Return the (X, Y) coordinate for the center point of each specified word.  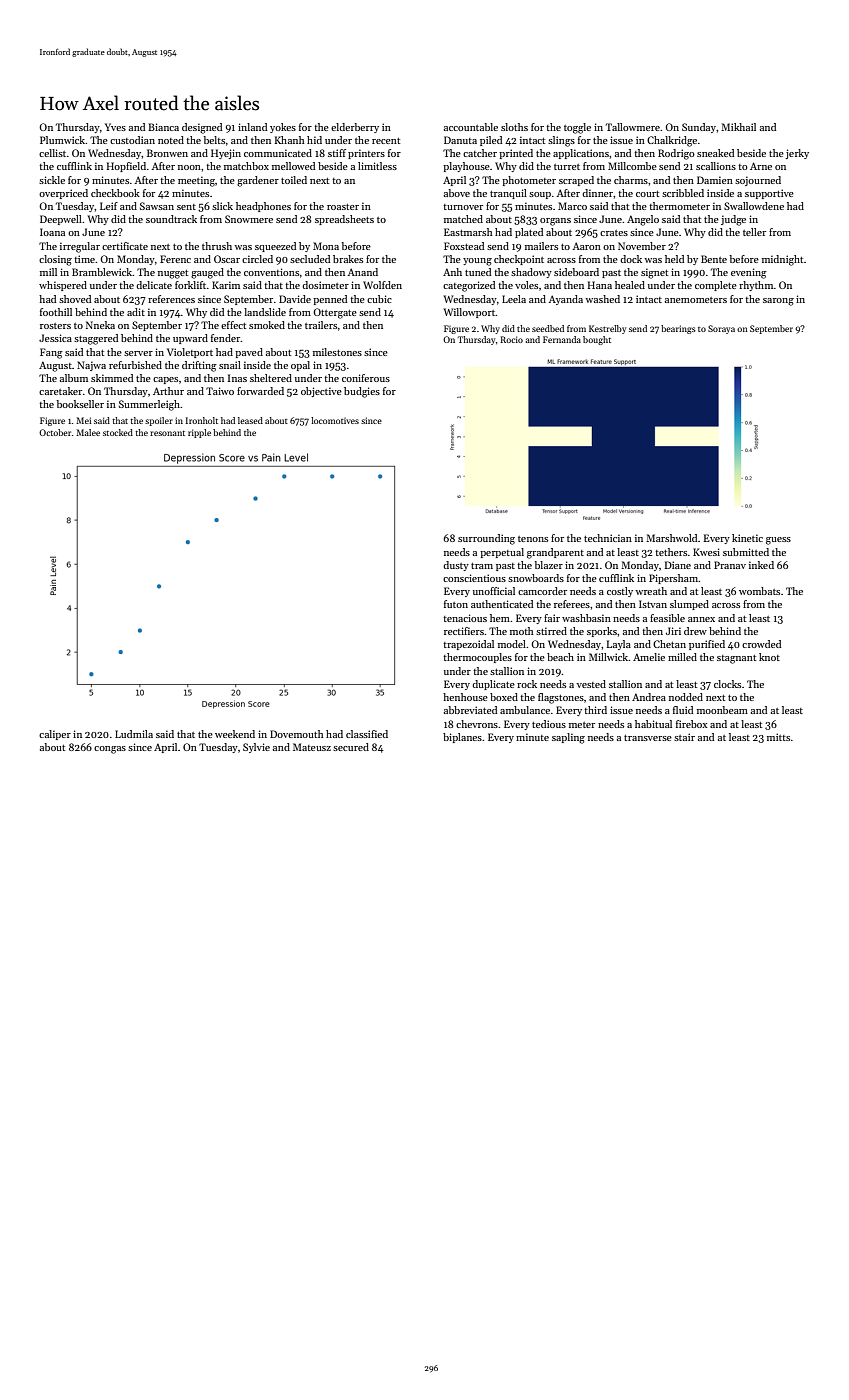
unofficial (494, 591)
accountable (471, 127)
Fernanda (562, 339)
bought (597, 340)
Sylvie (256, 748)
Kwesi (706, 552)
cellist (52, 153)
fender (226, 338)
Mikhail (738, 127)
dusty (456, 566)
